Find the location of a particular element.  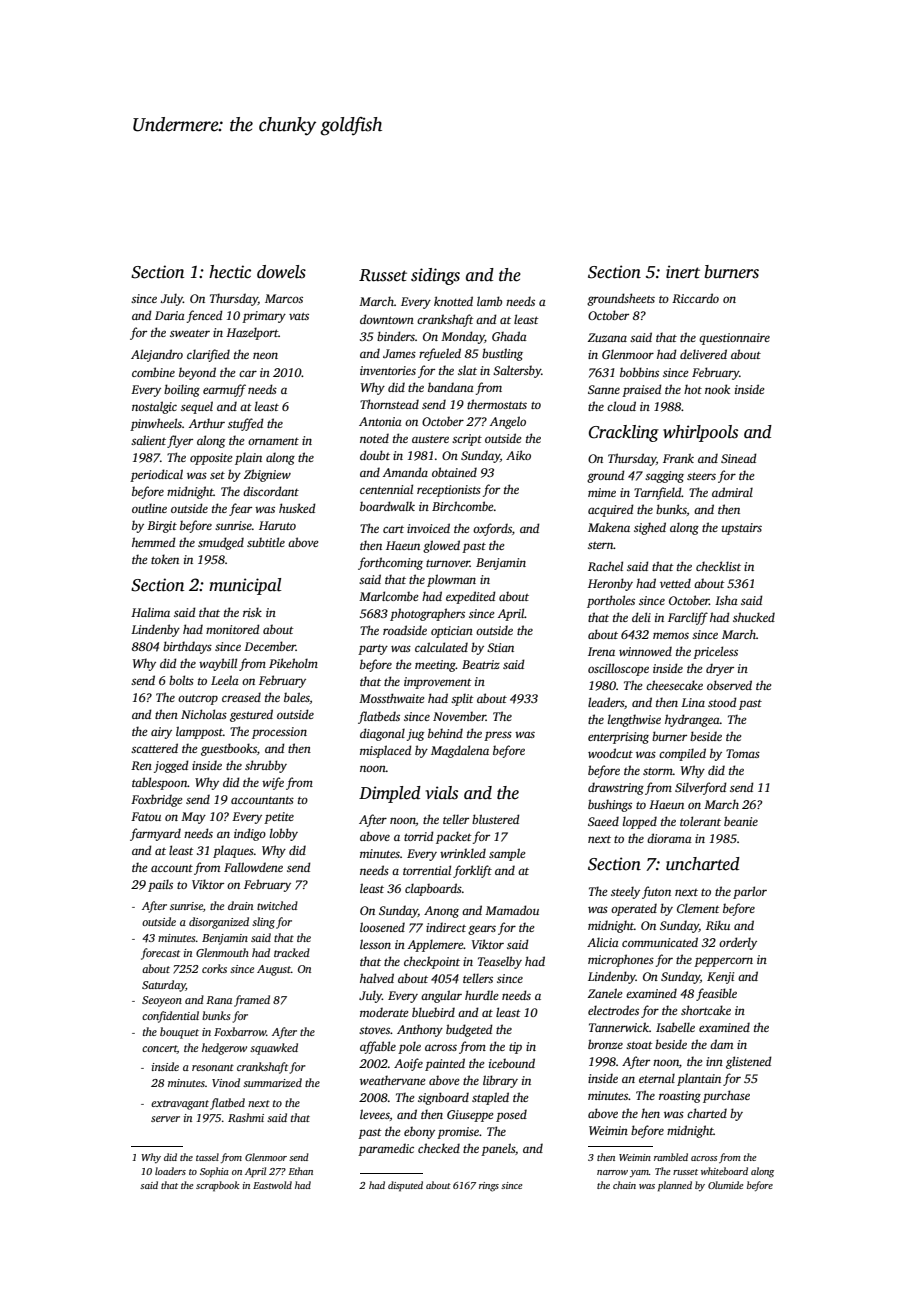

painted is located at coordinates (445, 1064).
